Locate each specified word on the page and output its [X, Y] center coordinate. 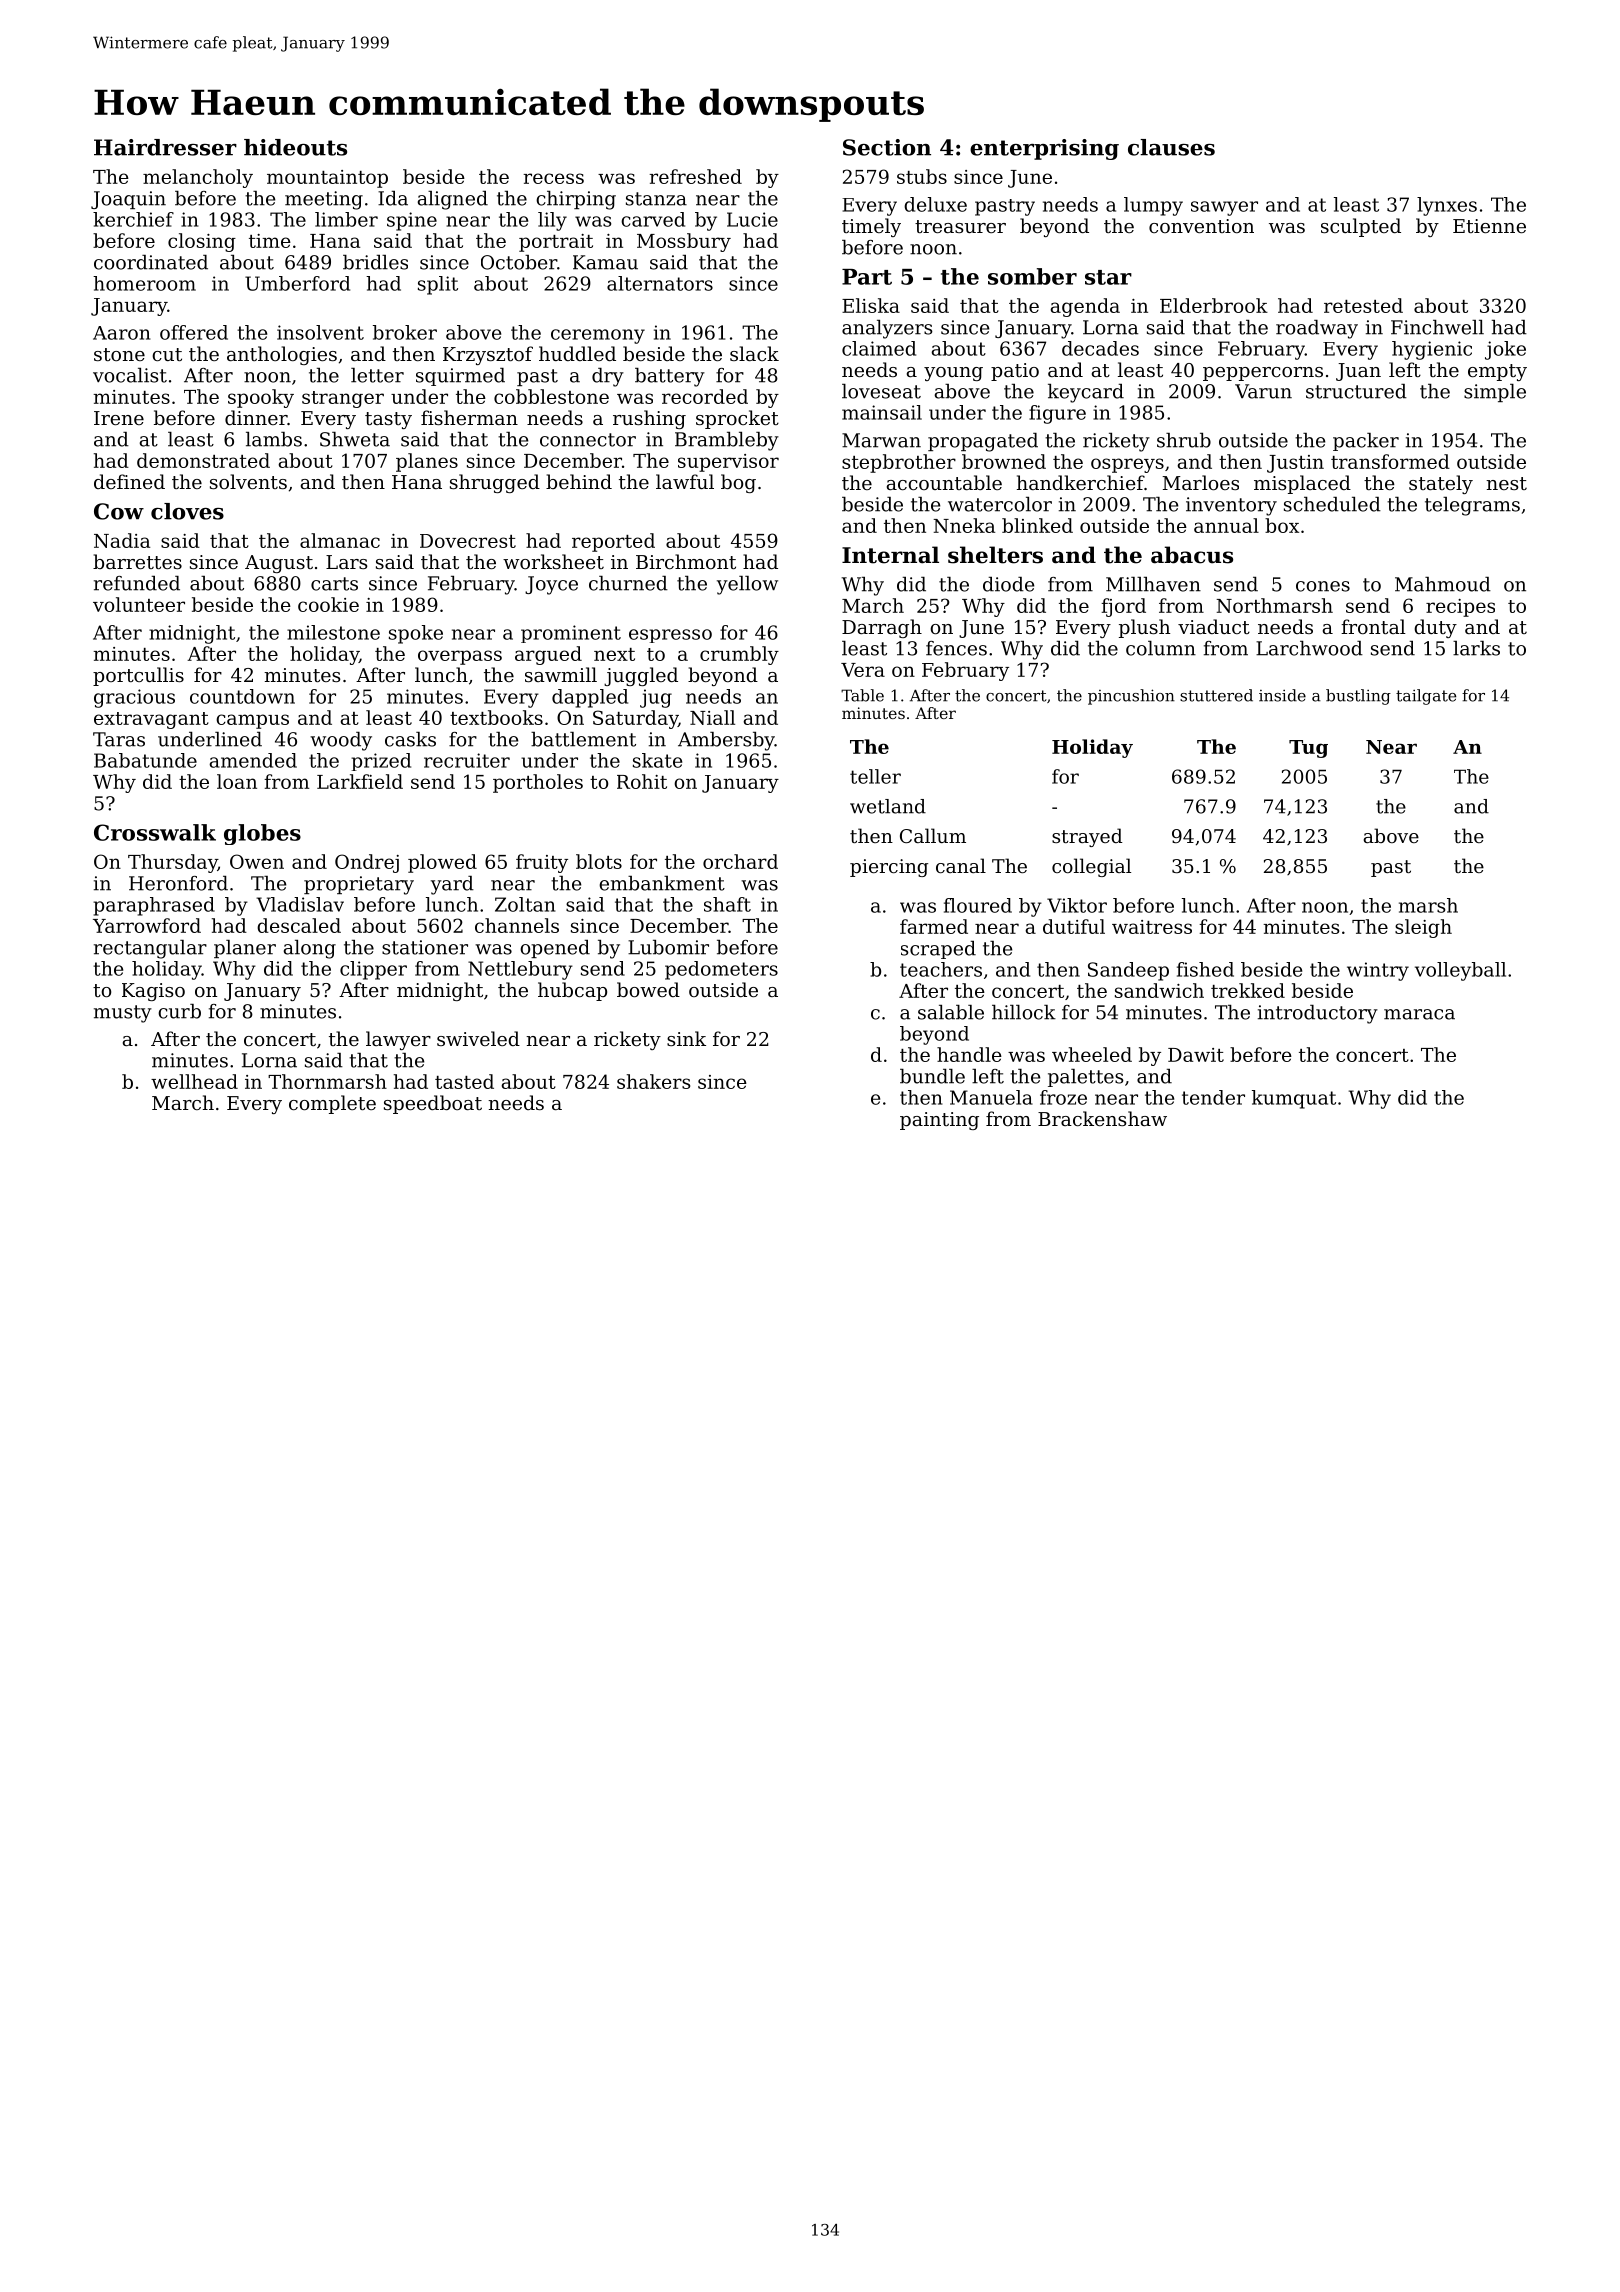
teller [875, 776]
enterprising [1044, 149]
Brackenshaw [1102, 1118]
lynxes [1447, 206]
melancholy [198, 178]
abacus [1192, 555]
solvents [248, 481]
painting [939, 1121]
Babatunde [145, 760]
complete [332, 1104]
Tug [1308, 749]
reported [613, 542]
